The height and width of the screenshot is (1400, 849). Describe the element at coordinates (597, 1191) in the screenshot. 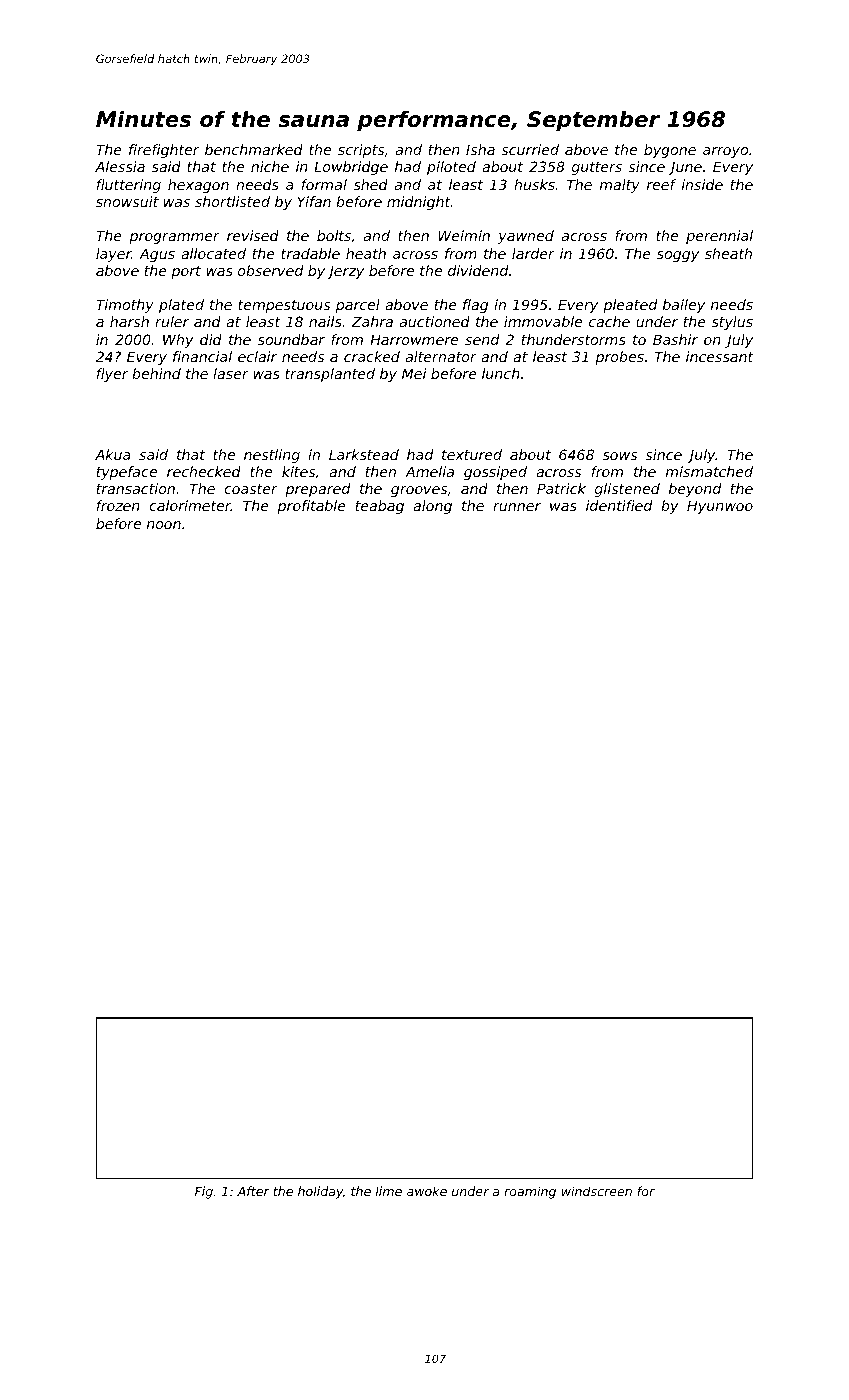

I see `windscreen` at that location.
